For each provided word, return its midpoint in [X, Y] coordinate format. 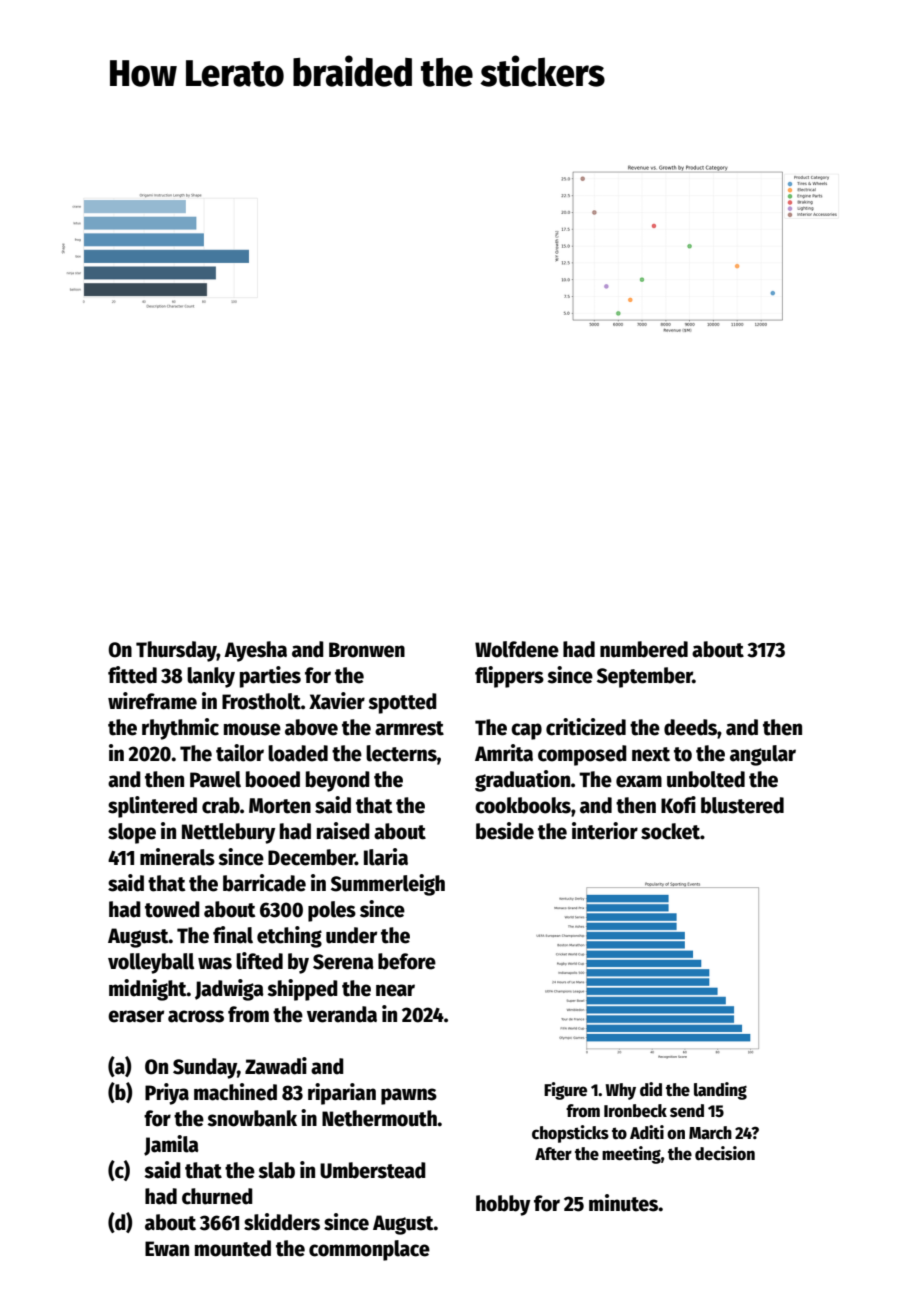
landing [720, 1091]
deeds [690, 727]
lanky [211, 677]
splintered [152, 807]
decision [725, 1153]
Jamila [171, 1145]
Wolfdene [517, 649]
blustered [742, 805]
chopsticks [570, 1134]
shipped [302, 990]
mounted [233, 1248]
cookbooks [523, 805]
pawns [409, 1096]
